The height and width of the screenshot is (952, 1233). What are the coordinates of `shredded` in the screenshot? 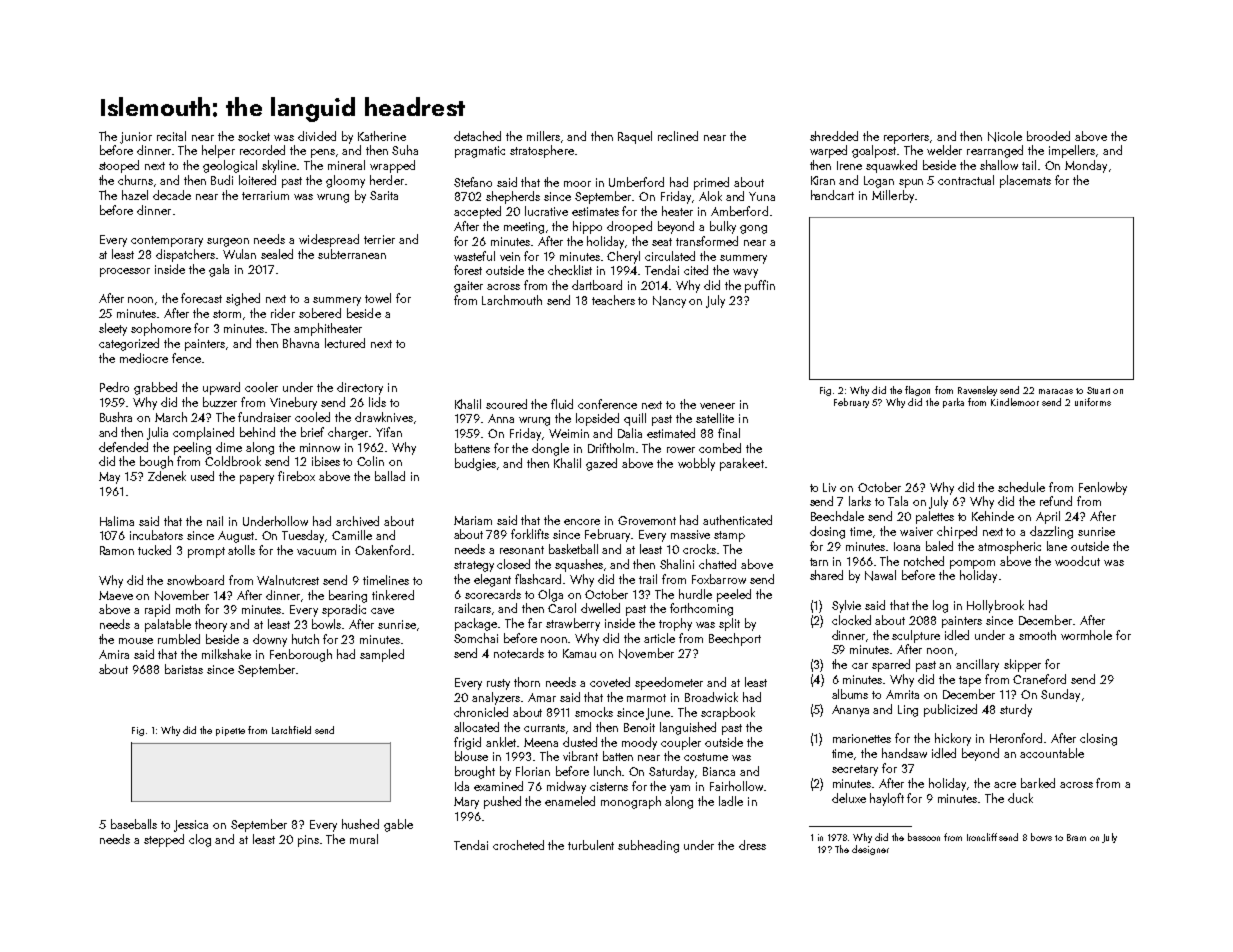 It's located at (834, 136).
